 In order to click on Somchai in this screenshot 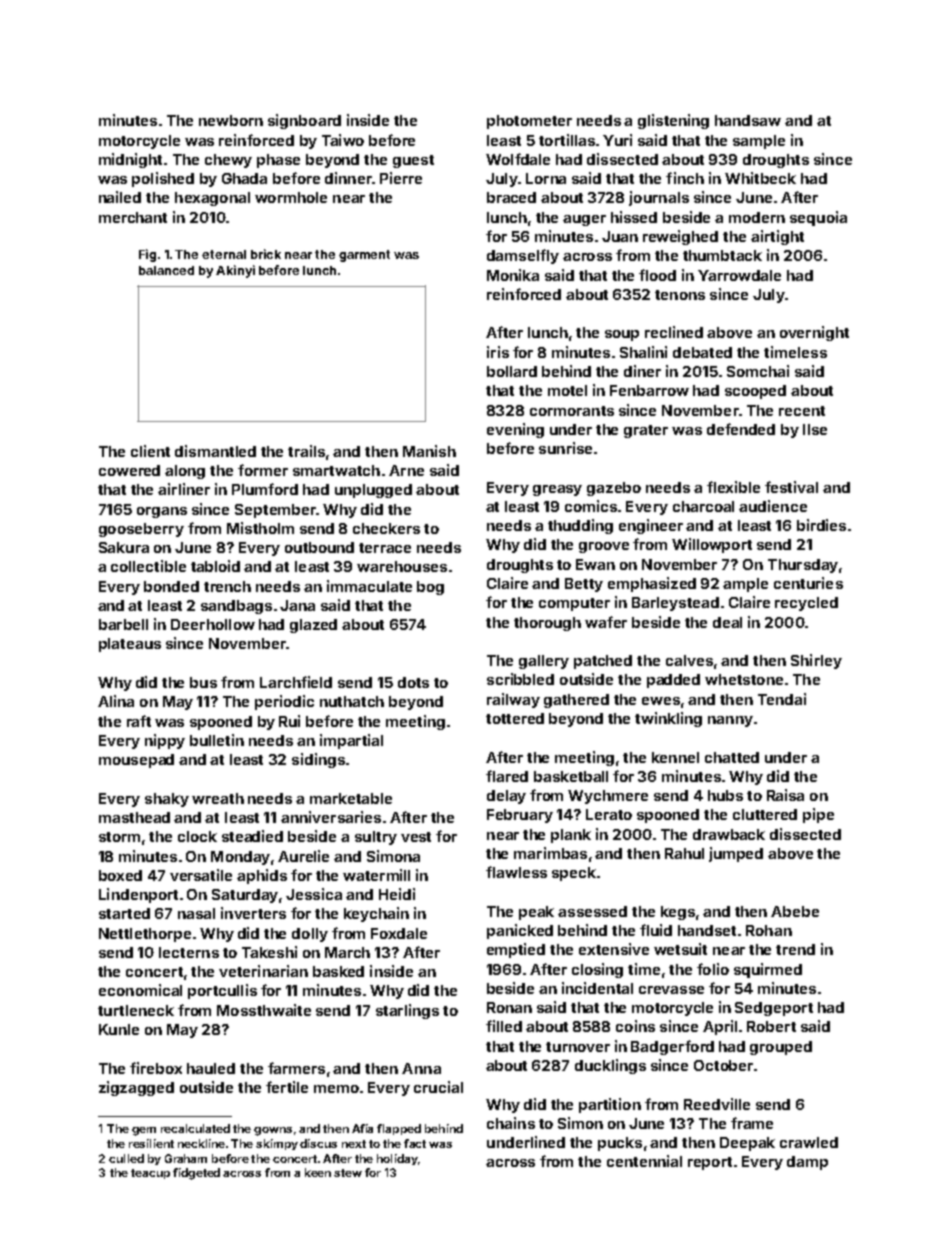, I will do `click(758, 371)`.
